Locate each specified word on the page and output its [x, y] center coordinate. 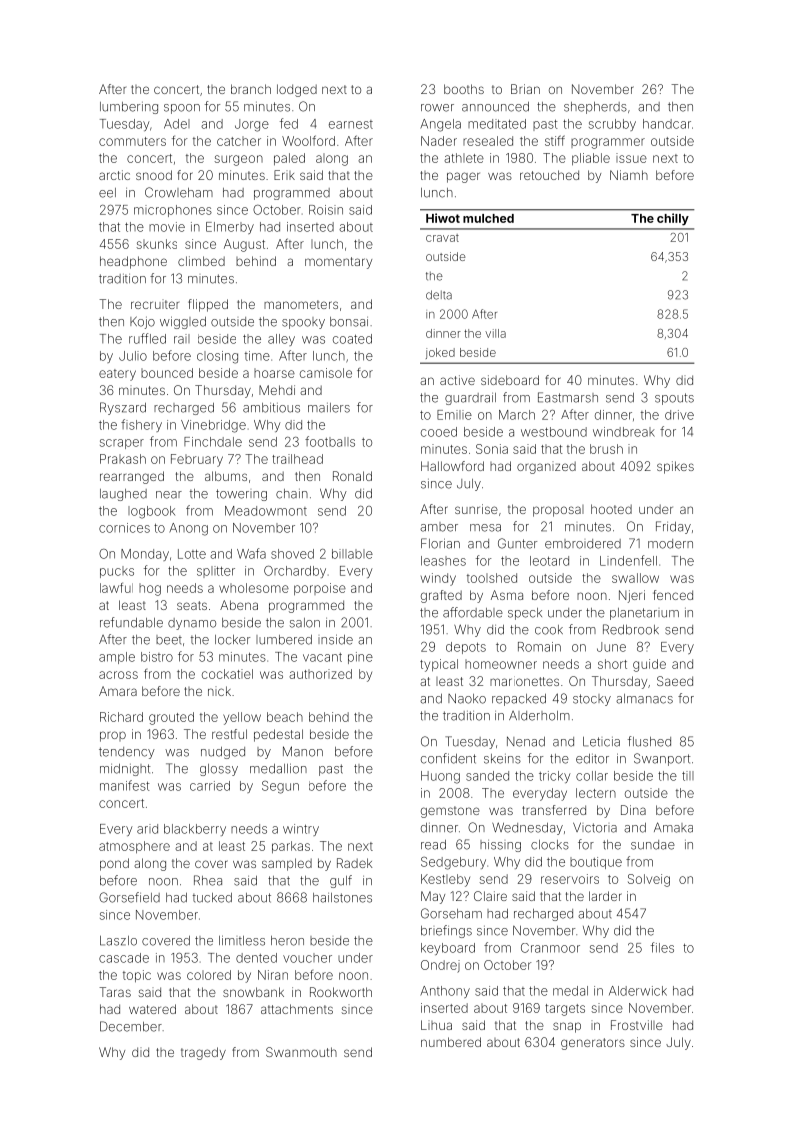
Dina [633, 810]
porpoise [320, 589]
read [433, 845]
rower [437, 108]
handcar [667, 124]
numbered [451, 1042]
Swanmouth [301, 1052]
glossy [219, 770]
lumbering [129, 108]
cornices [124, 528]
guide [649, 665]
